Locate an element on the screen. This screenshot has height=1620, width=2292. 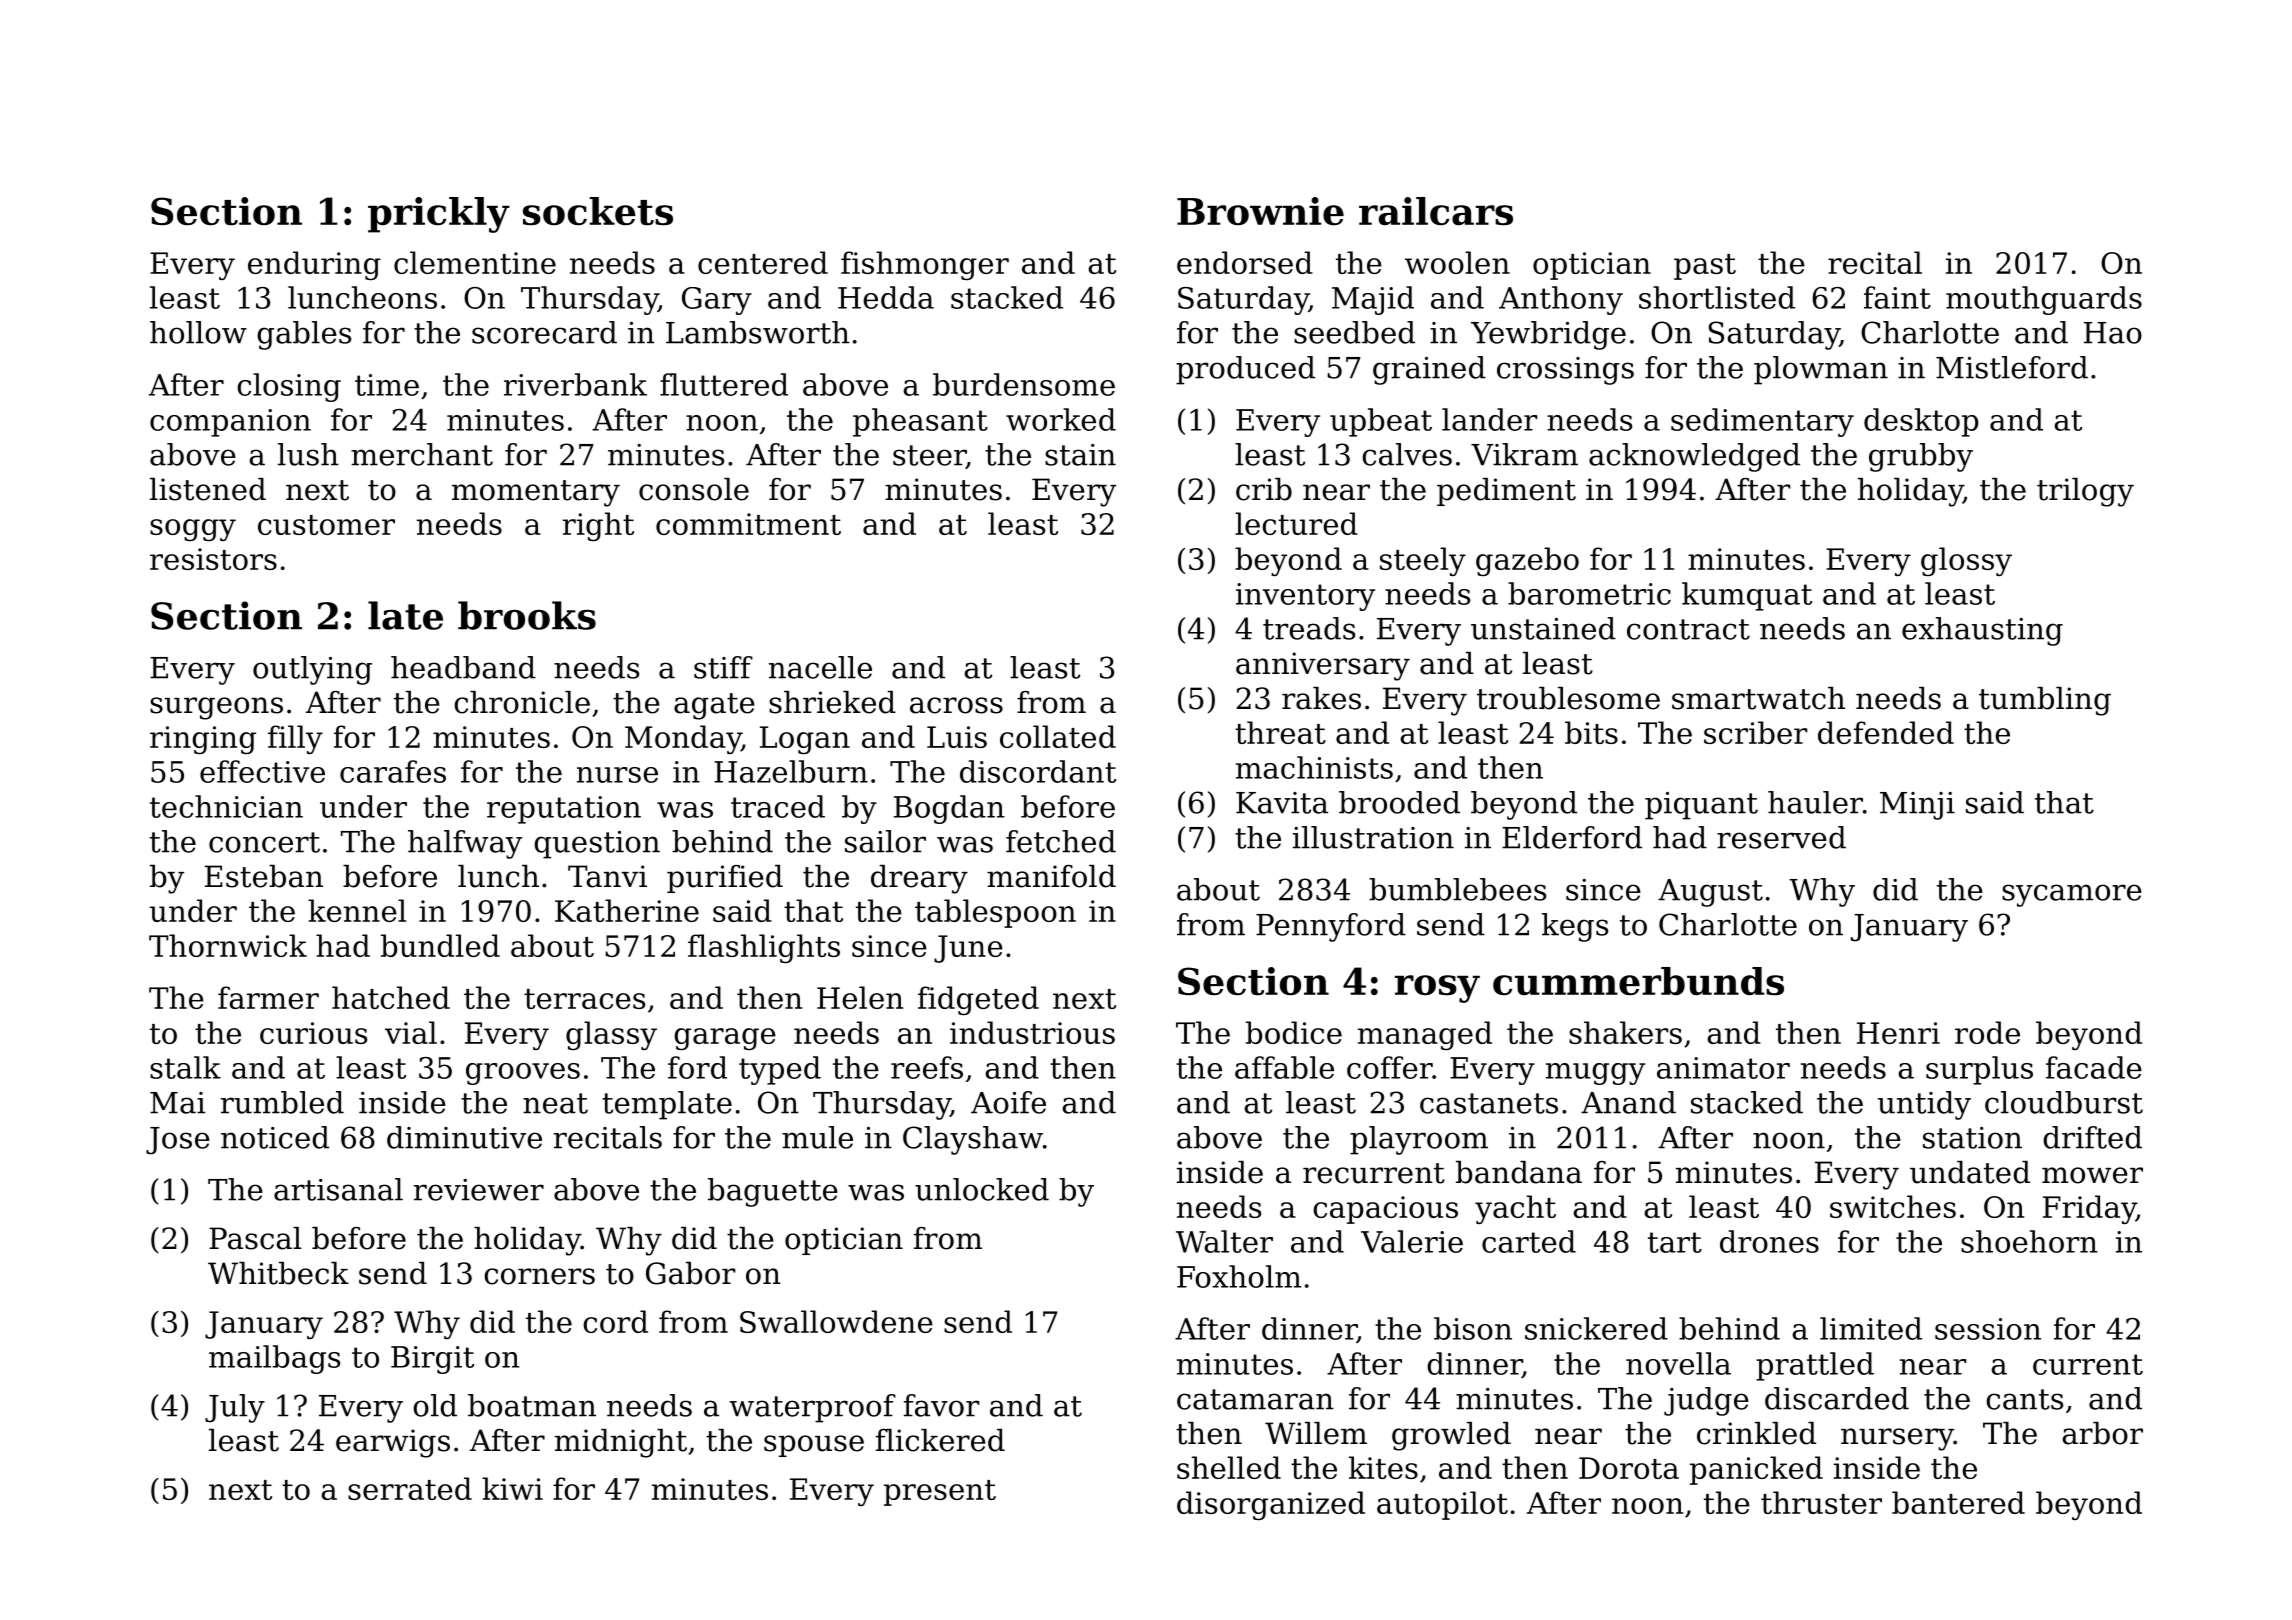
kiwi is located at coordinates (512, 1488).
